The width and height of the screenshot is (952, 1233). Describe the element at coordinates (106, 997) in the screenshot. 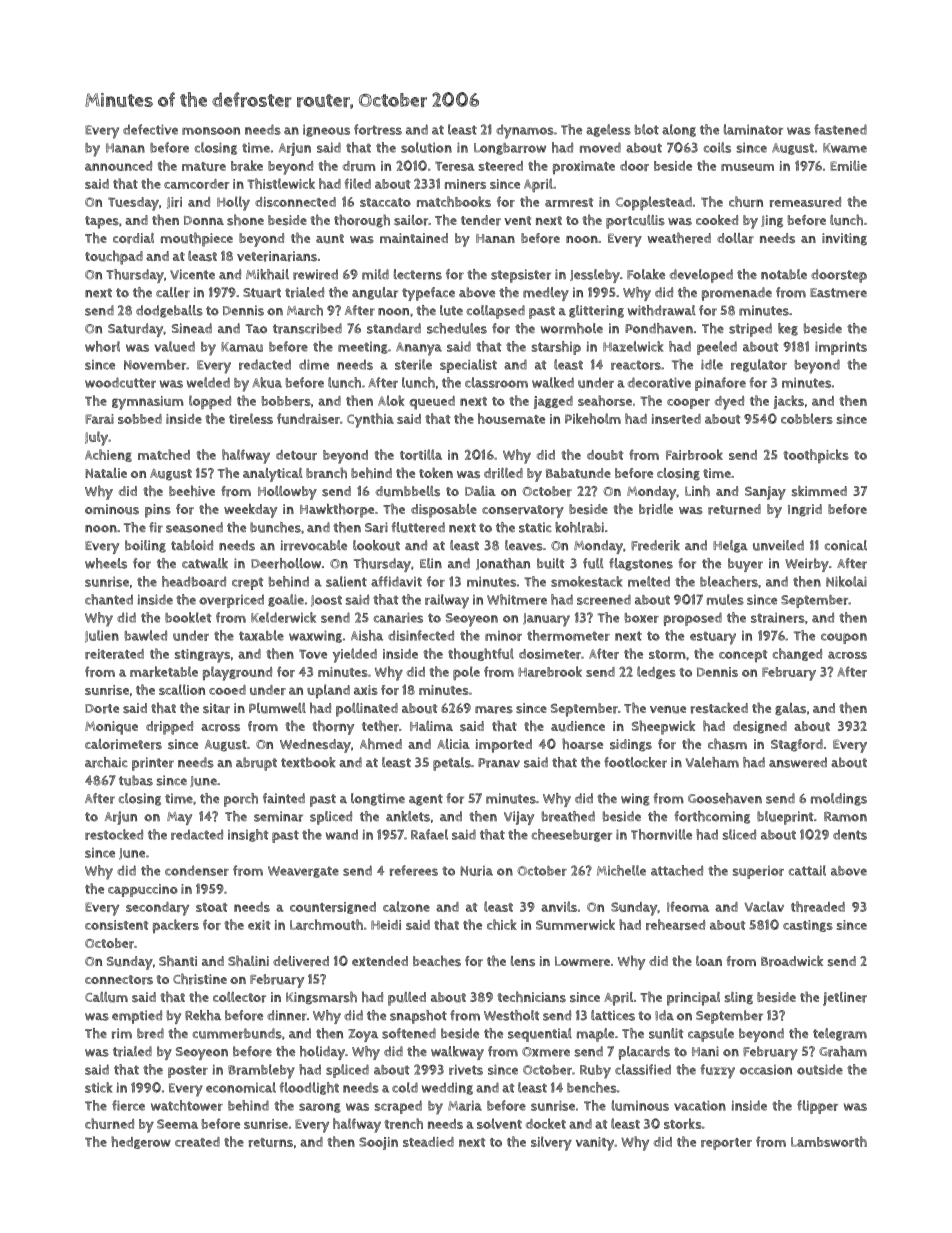

I see `Callum` at that location.
